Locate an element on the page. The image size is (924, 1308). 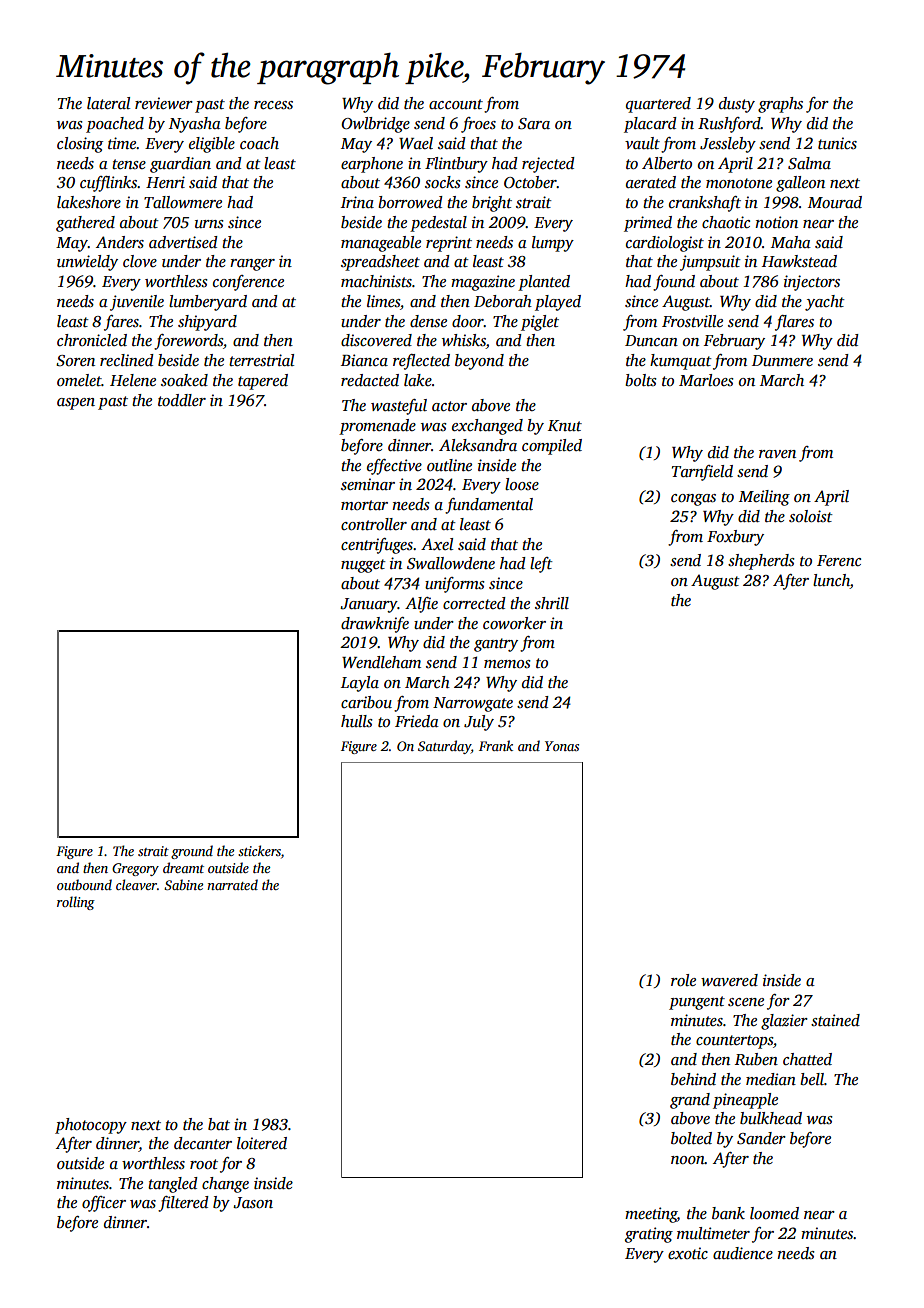
wavered is located at coordinates (729, 980).
